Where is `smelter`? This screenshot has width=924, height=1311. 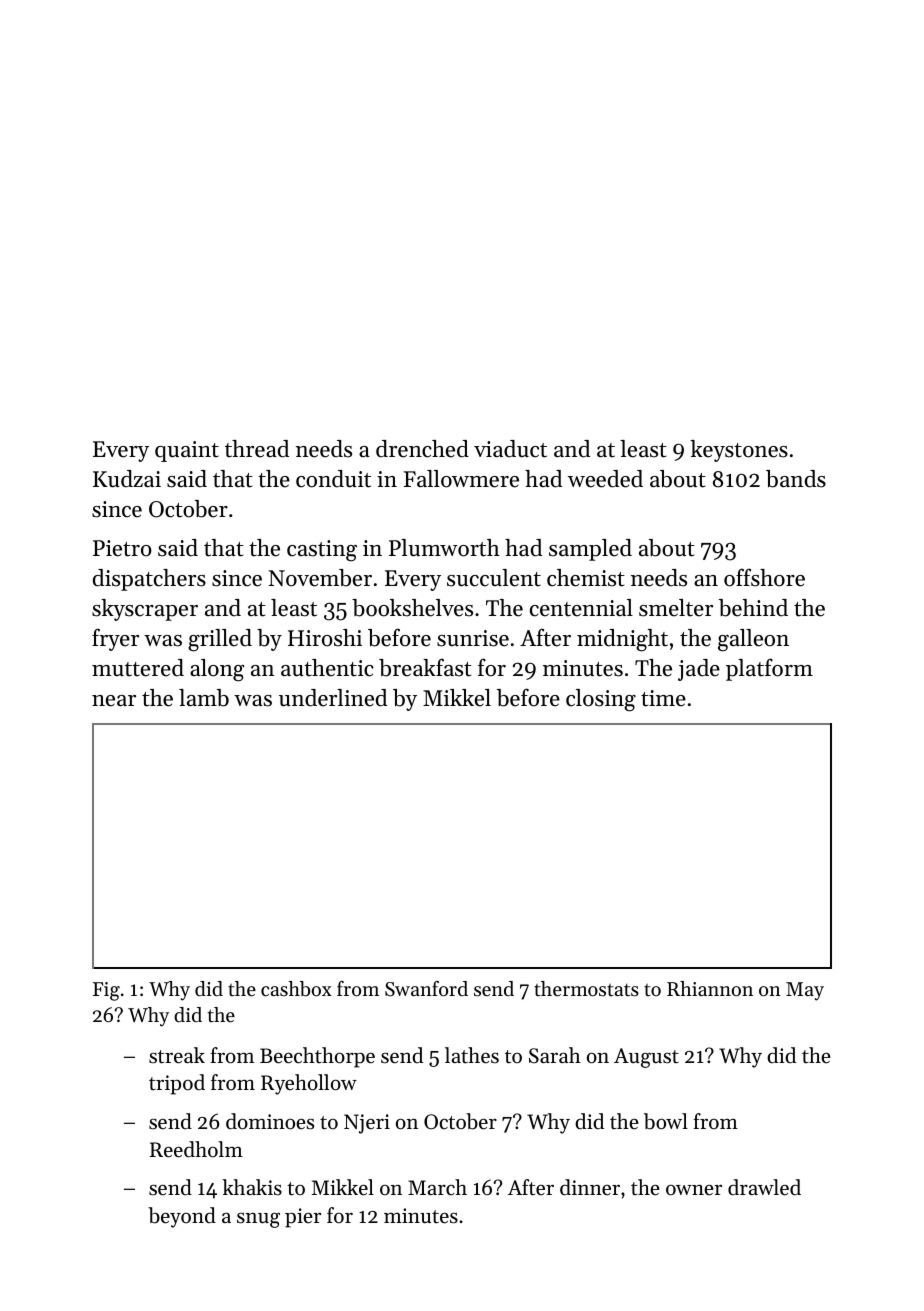
smelter is located at coordinates (676, 608).
